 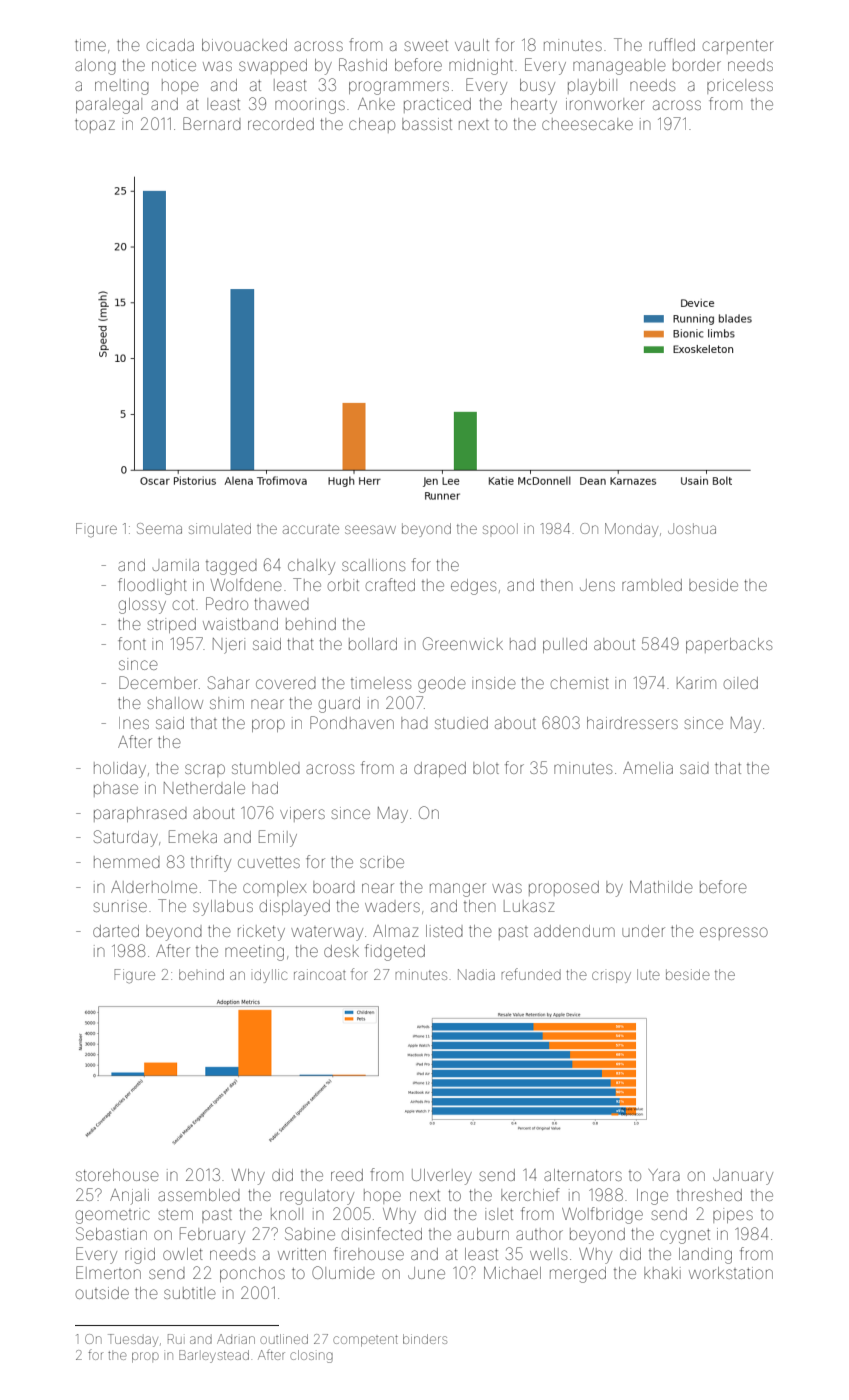 I want to click on seesaw, so click(x=370, y=529).
